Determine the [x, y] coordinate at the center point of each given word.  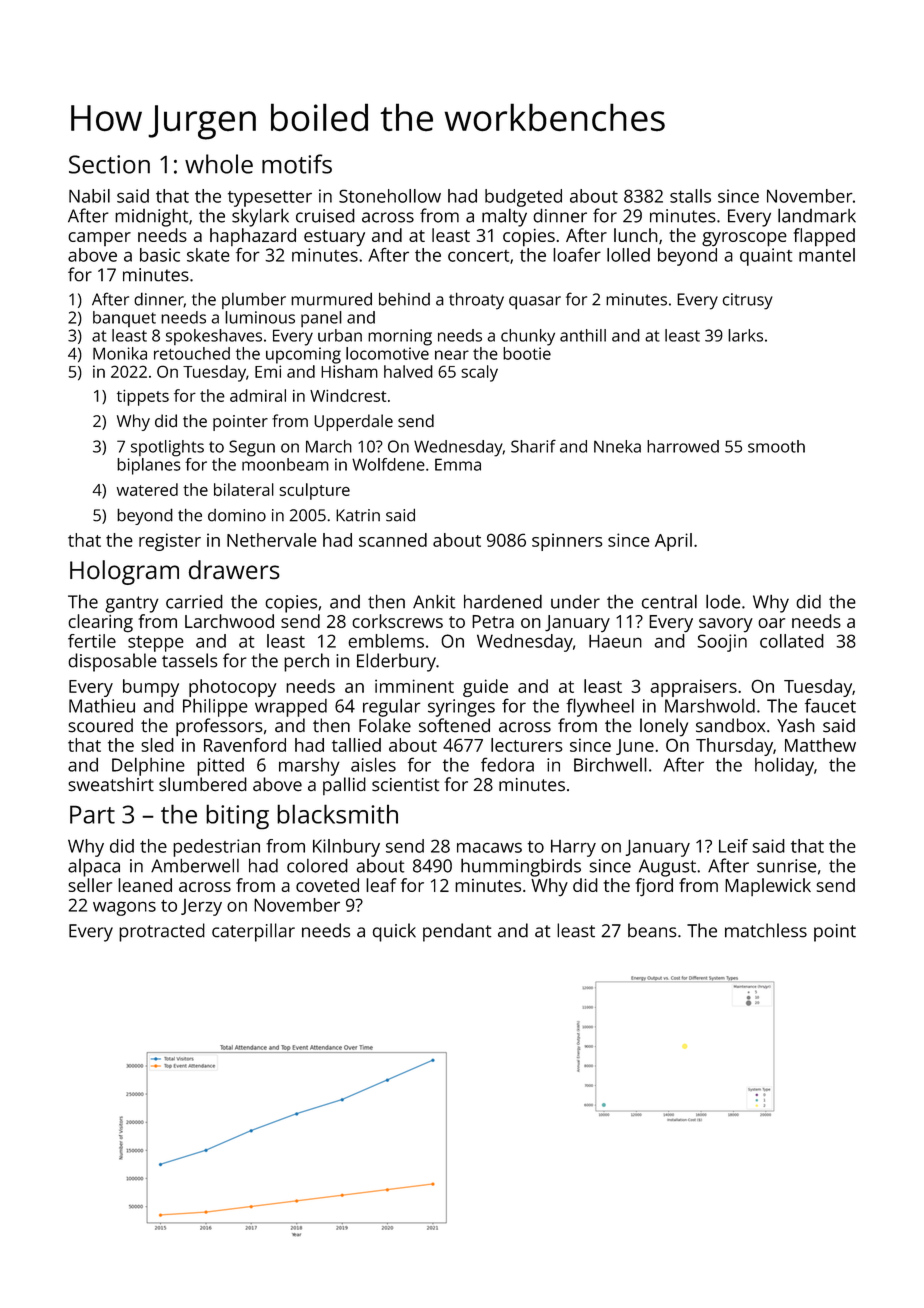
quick [394, 932]
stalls [690, 196]
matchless [766, 930]
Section [109, 164]
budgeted [523, 198]
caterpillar [253, 932]
